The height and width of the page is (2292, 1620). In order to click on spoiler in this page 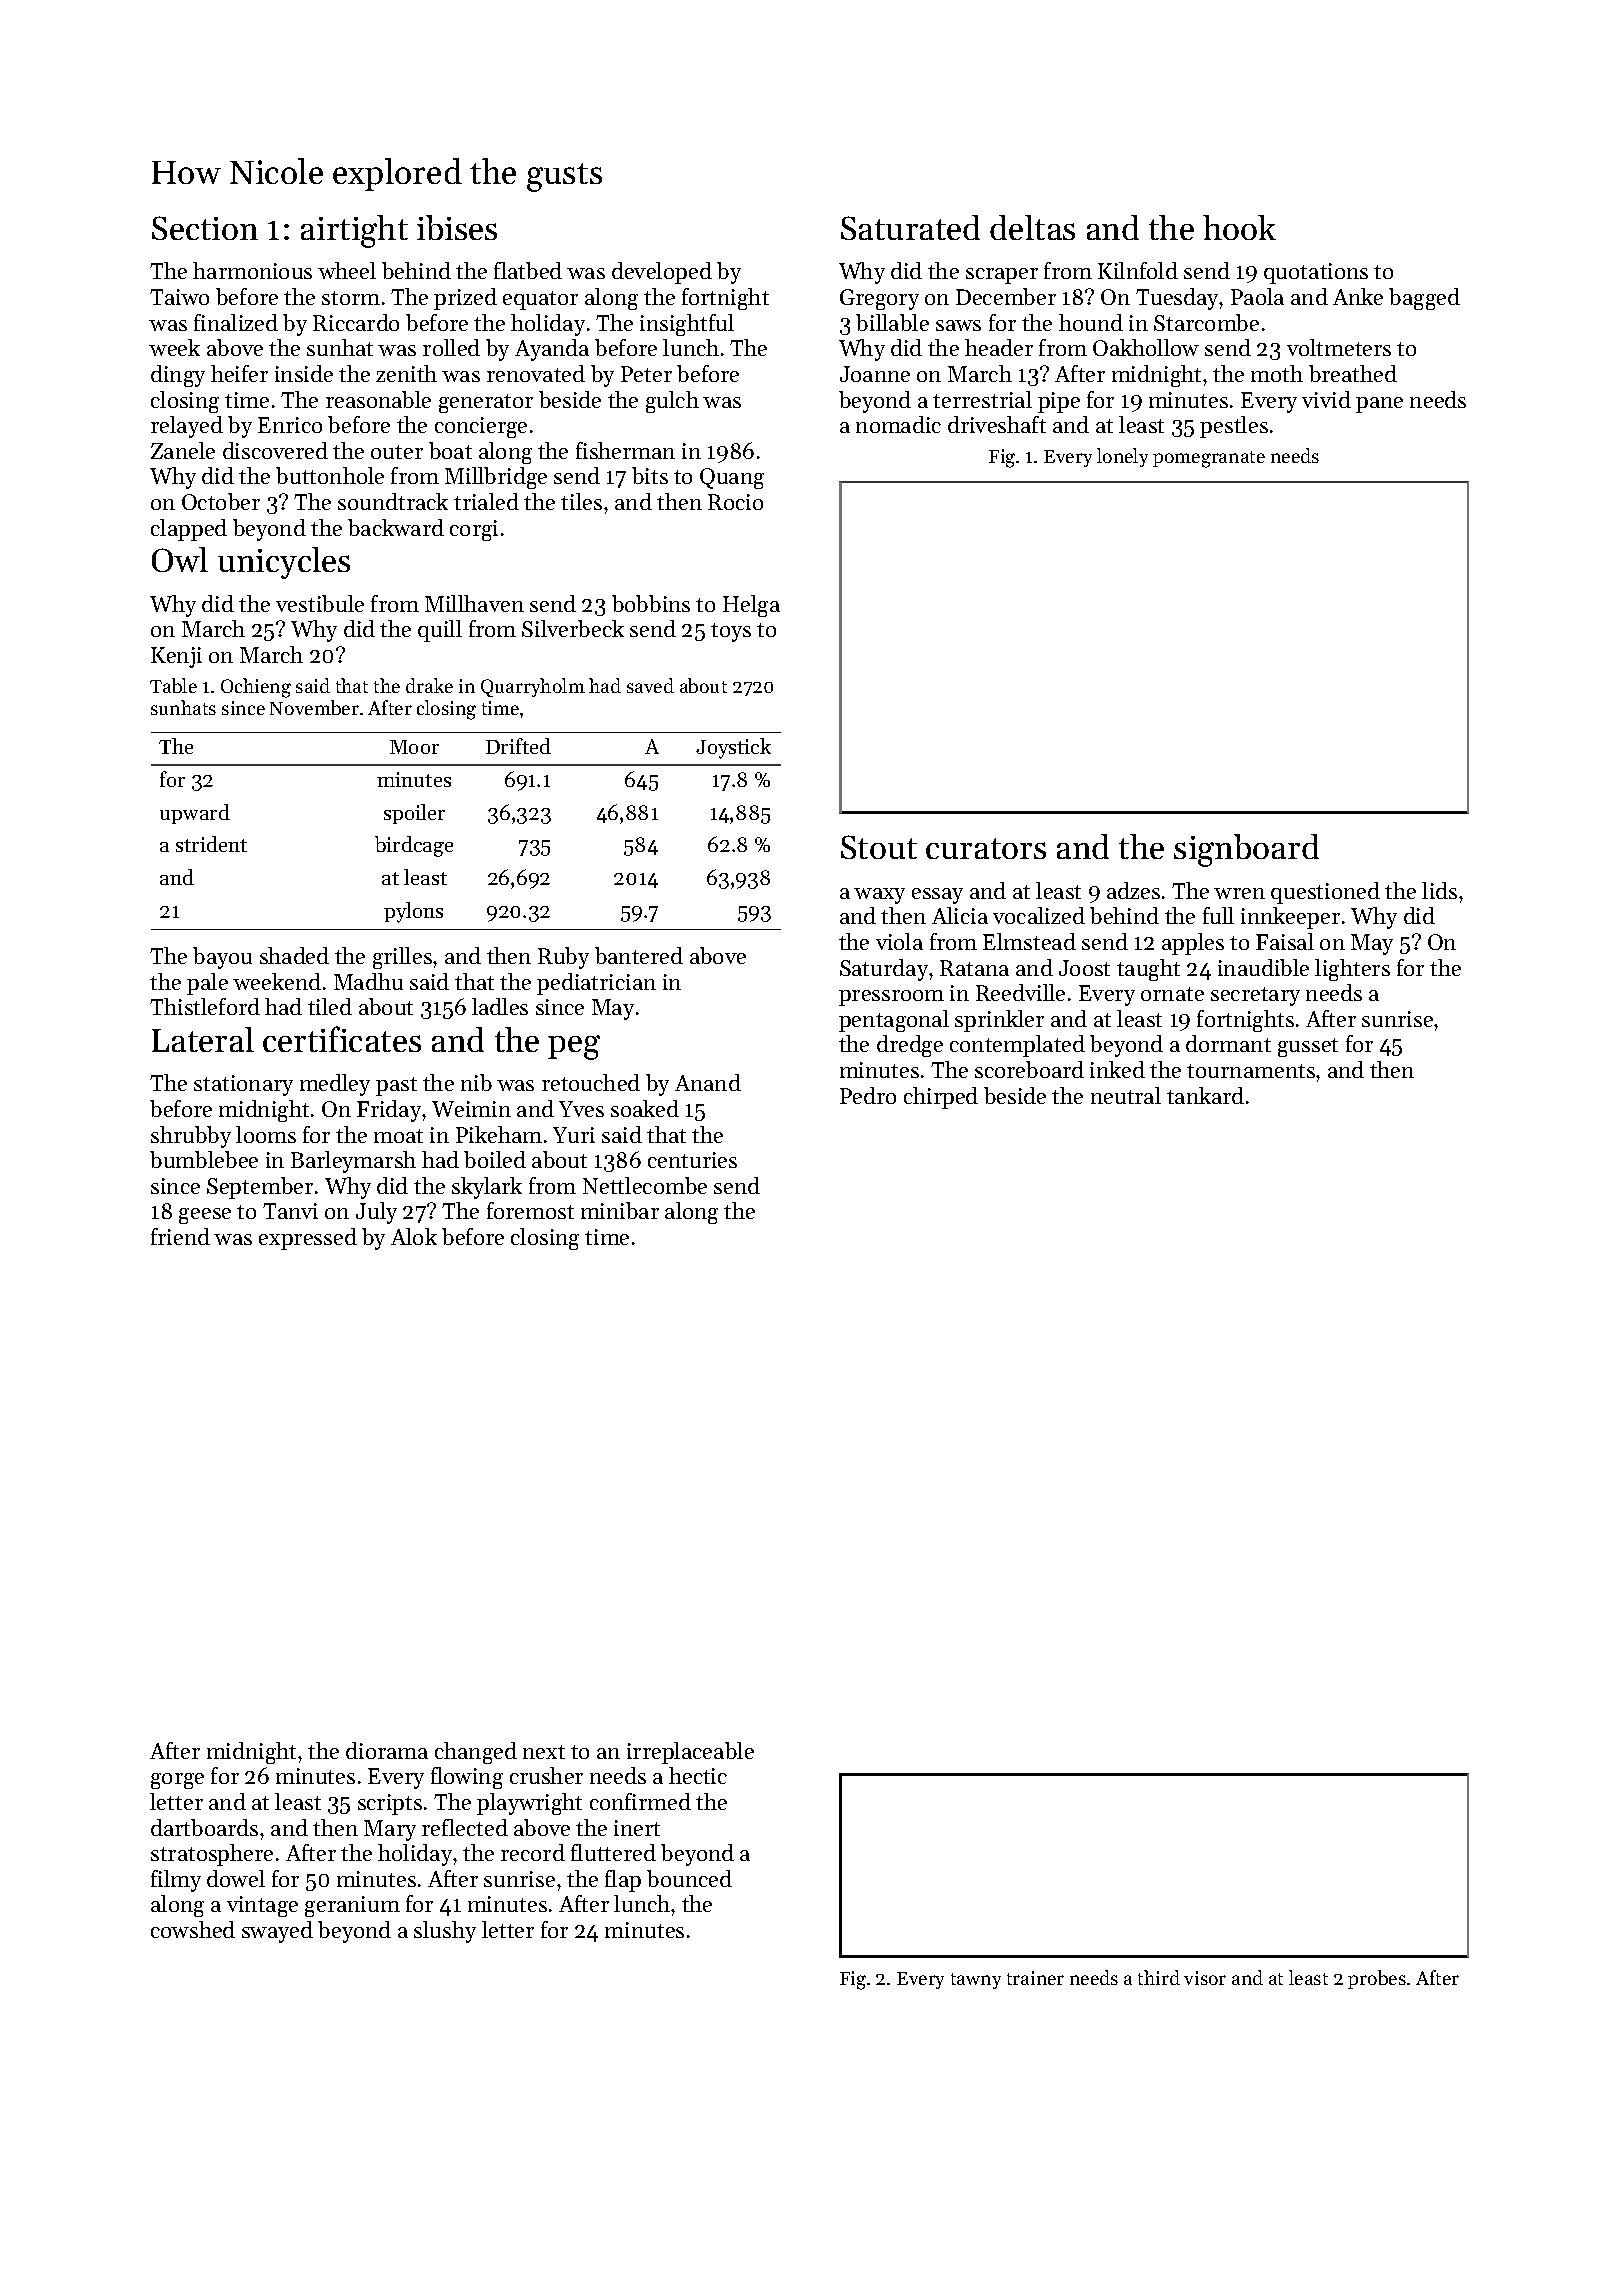, I will do `click(414, 814)`.
